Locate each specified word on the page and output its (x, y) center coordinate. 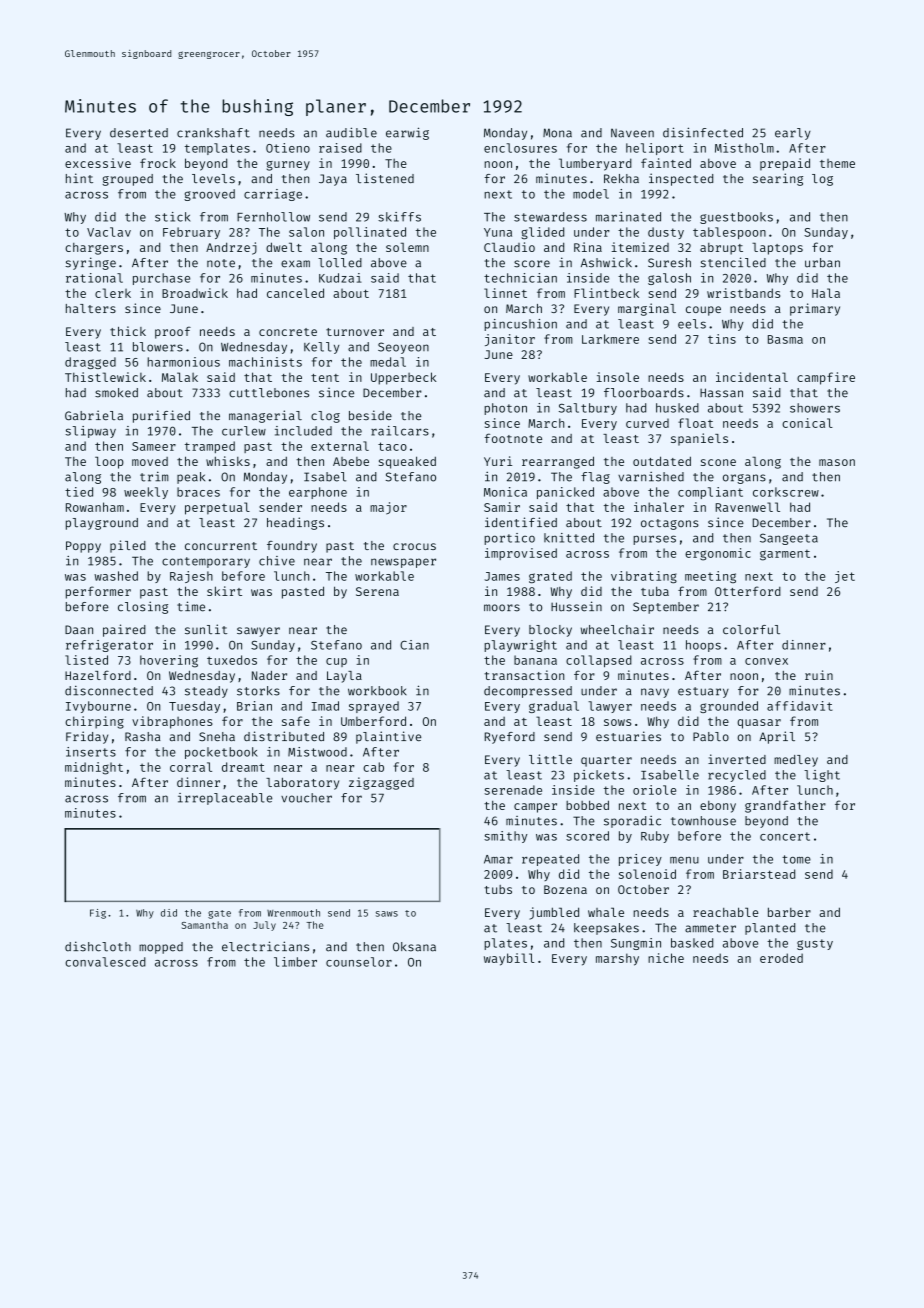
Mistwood (317, 752)
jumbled (554, 913)
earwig (407, 133)
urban (822, 263)
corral (191, 767)
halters (91, 308)
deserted (139, 133)
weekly (146, 493)
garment (785, 555)
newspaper (403, 563)
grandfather (785, 806)
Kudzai (340, 278)
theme (837, 163)
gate (219, 914)
